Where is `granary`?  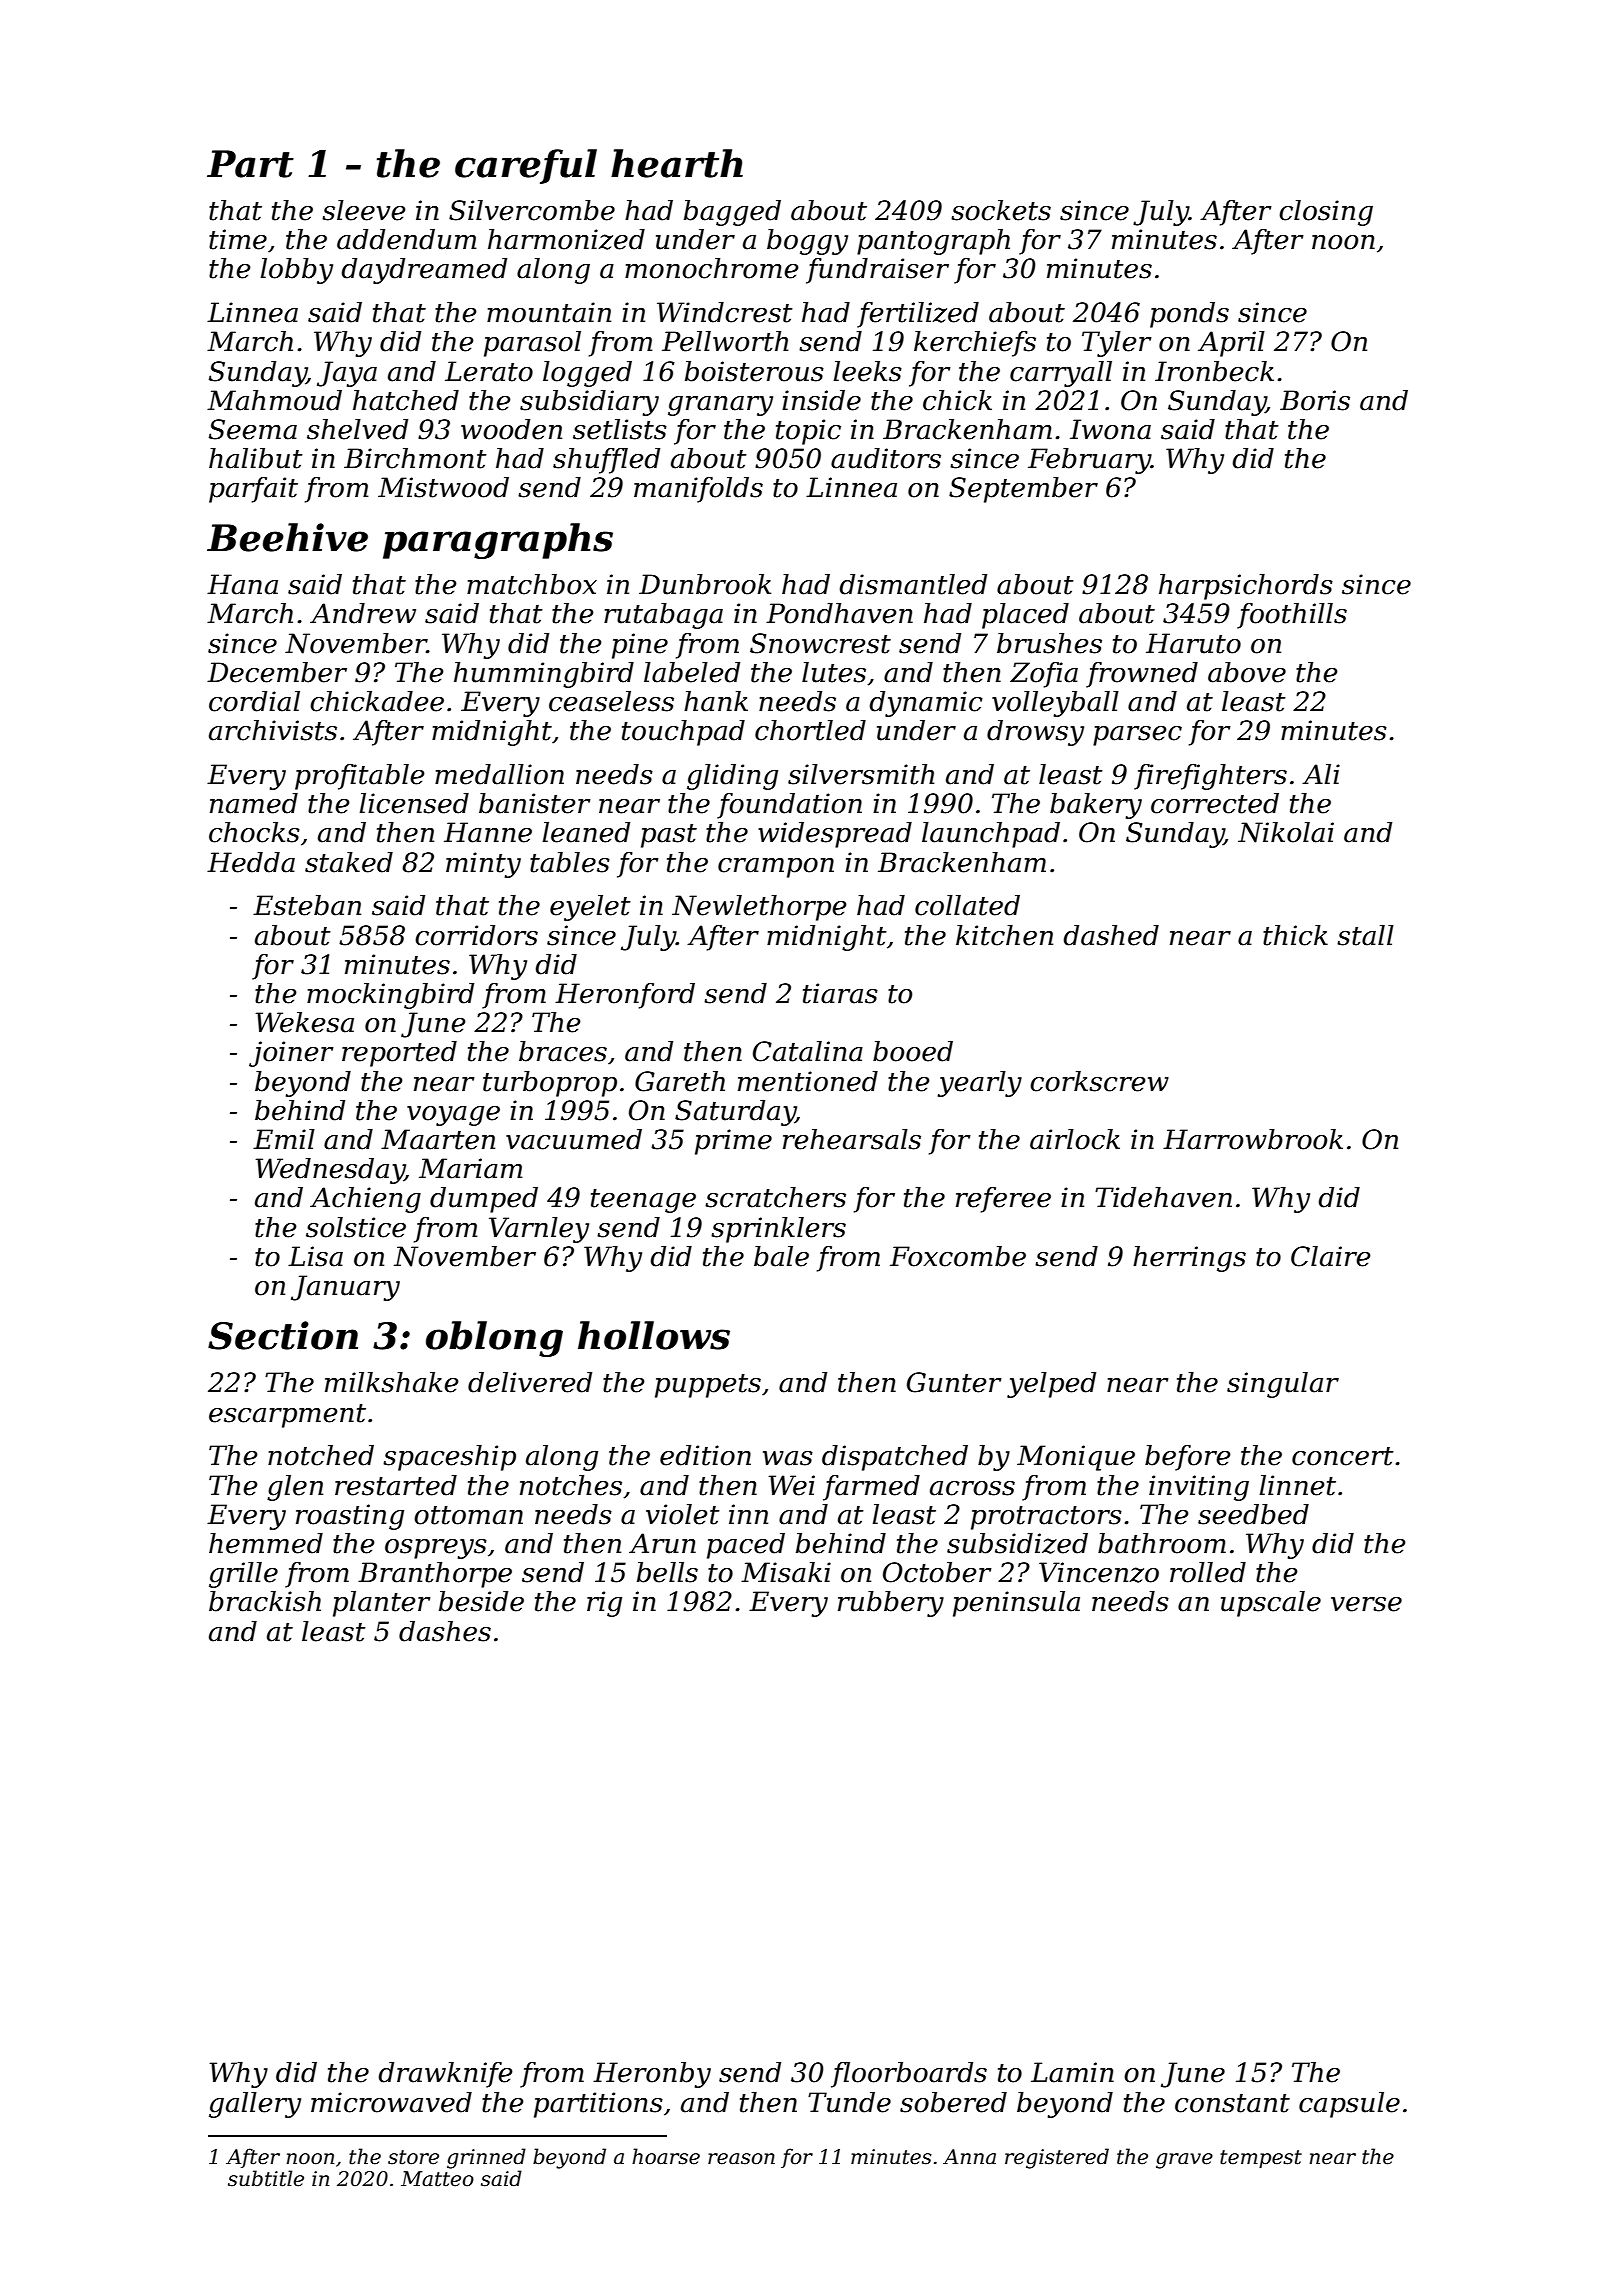 granary is located at coordinates (720, 406).
